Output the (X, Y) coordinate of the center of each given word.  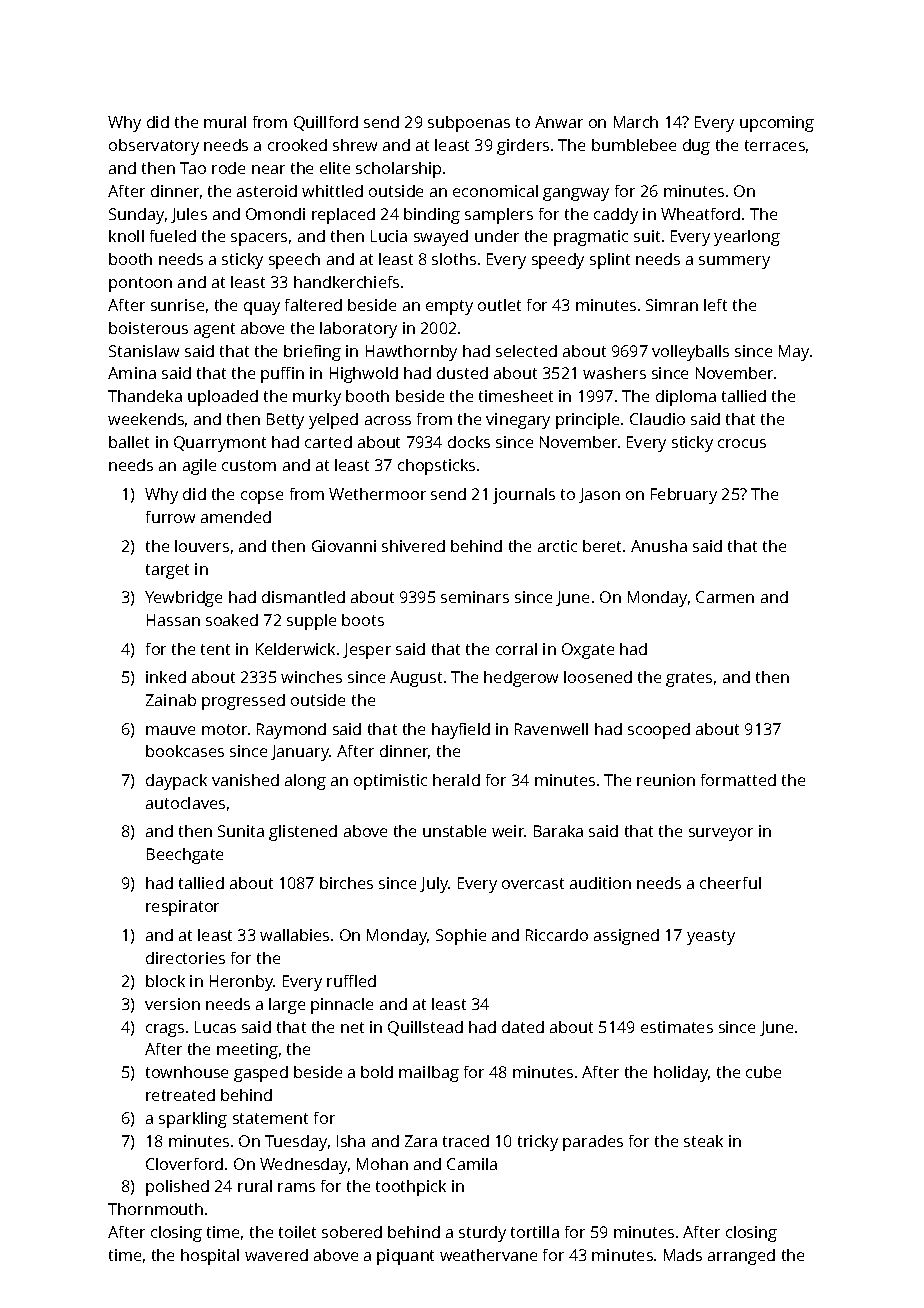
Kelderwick (295, 649)
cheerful (730, 883)
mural (225, 122)
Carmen (725, 597)
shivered (413, 546)
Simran (672, 305)
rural (255, 1186)
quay (262, 308)
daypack (176, 782)
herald (456, 780)
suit (647, 236)
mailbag (429, 1074)
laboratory (358, 330)
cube (763, 1072)
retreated (180, 1095)
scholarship (398, 170)
